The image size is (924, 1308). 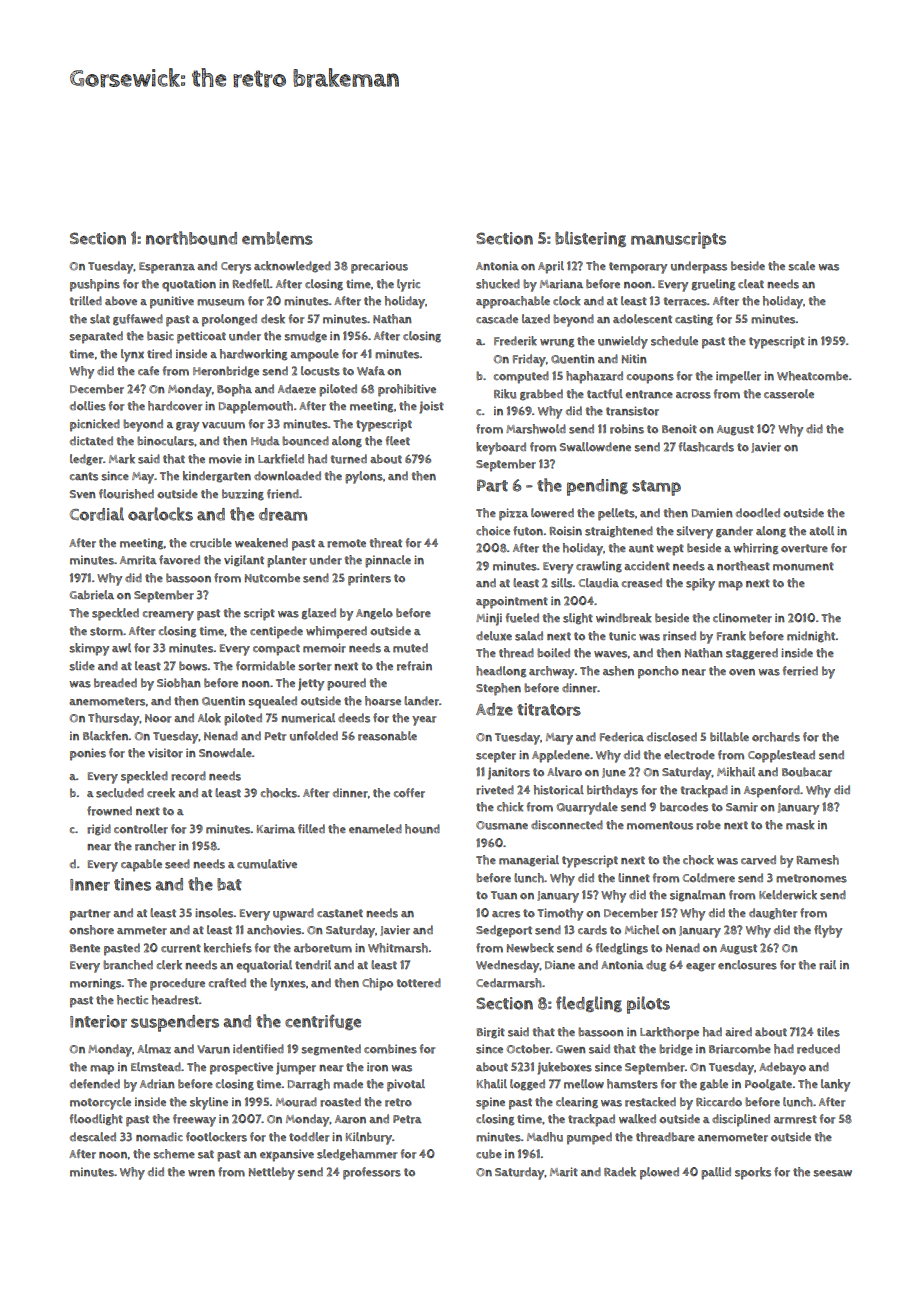 I want to click on cleat, so click(x=751, y=283).
